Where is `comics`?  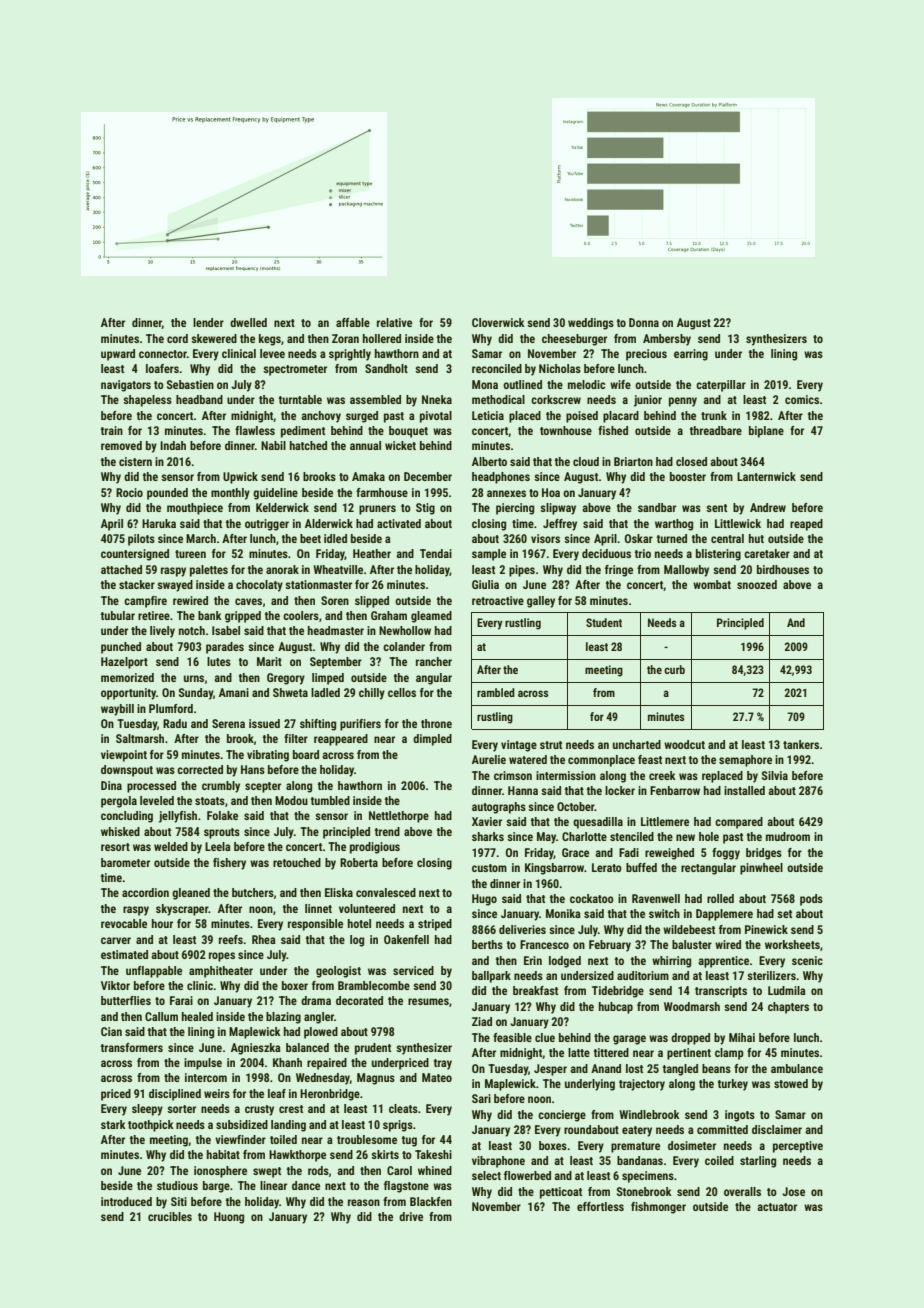 comics is located at coordinates (802, 399).
